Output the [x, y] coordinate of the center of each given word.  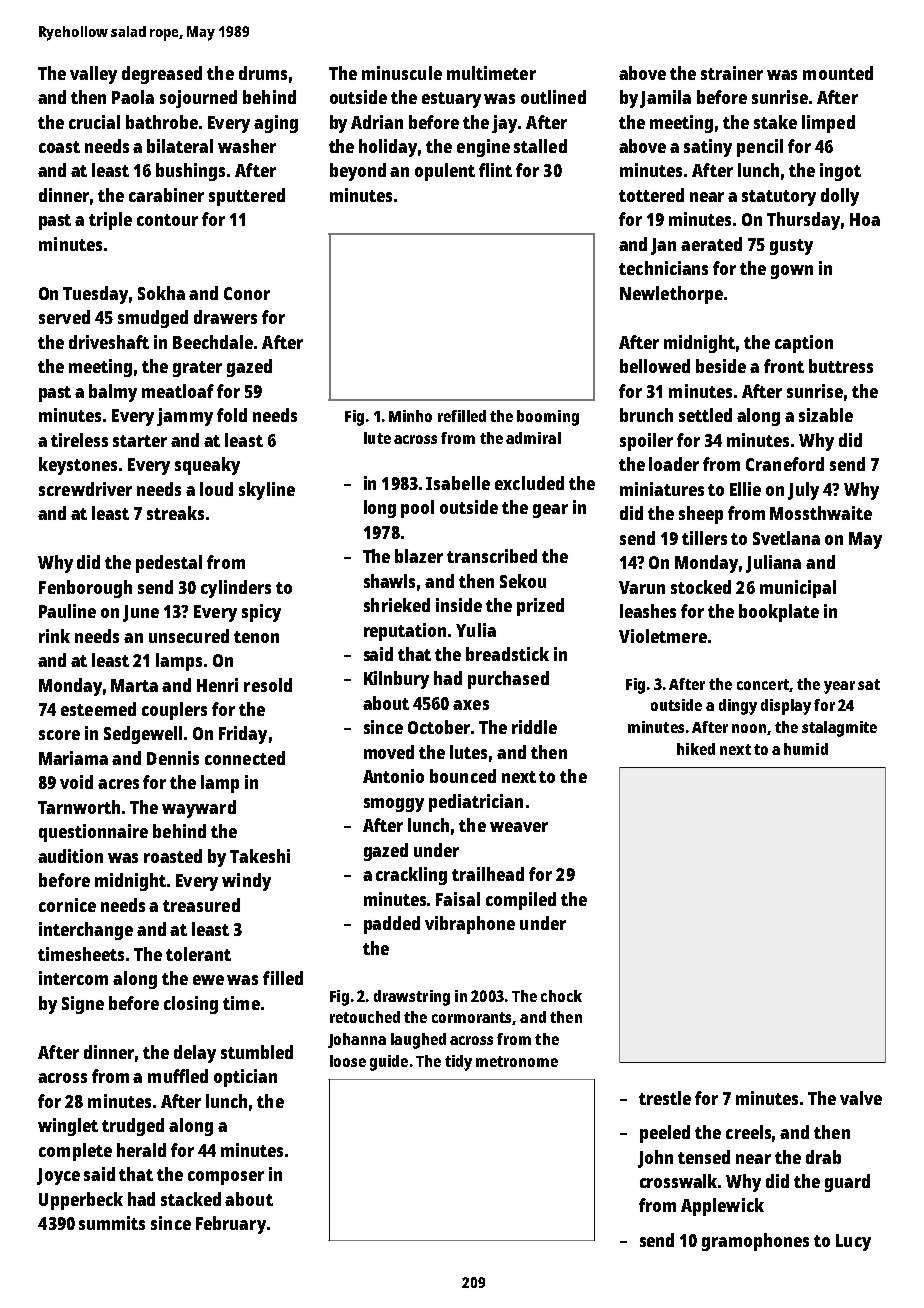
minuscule [402, 73]
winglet [68, 1127]
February [231, 1225]
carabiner [166, 195]
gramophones [755, 1242]
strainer [732, 73]
